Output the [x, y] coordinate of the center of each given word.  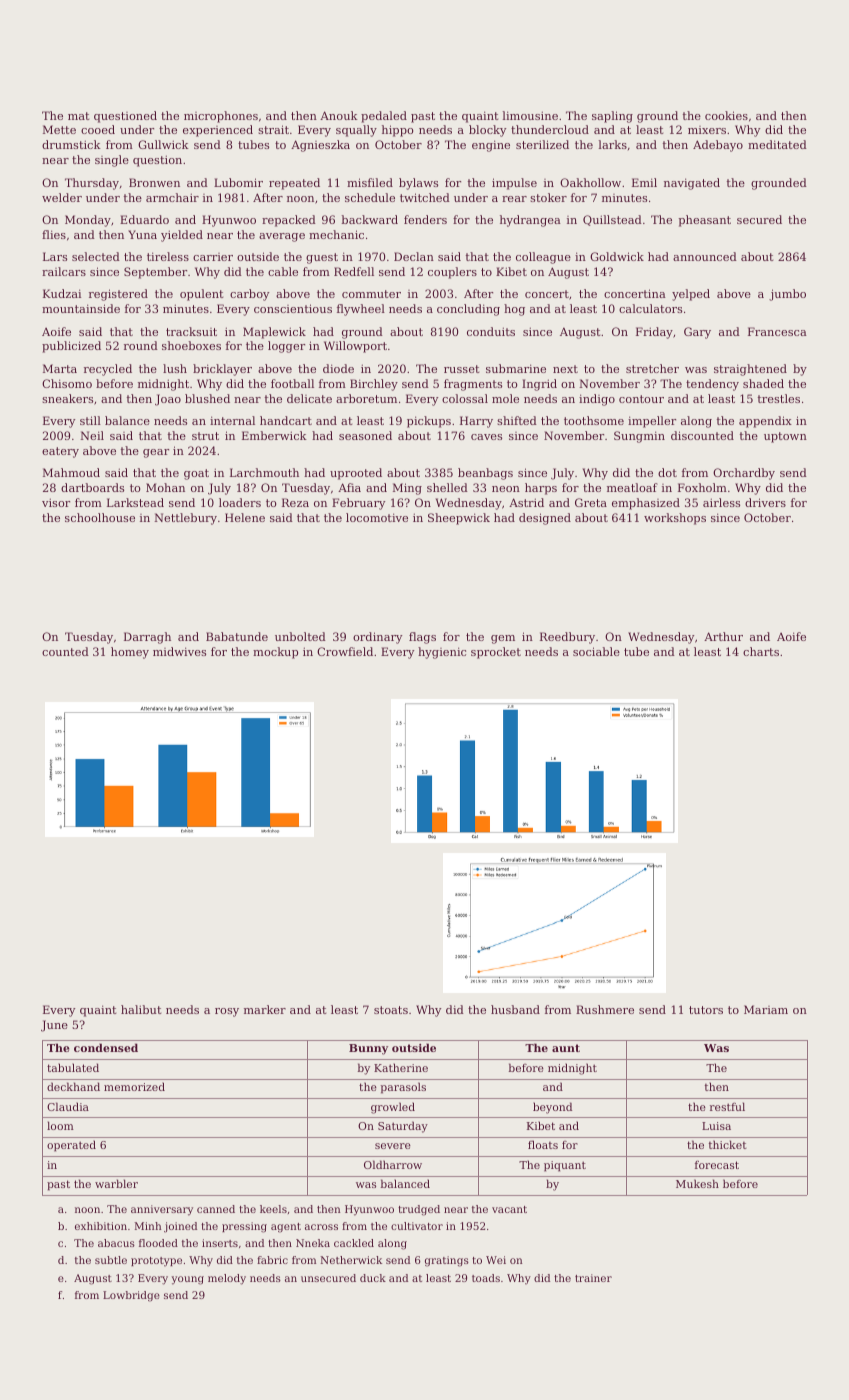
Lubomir [238, 182]
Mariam [766, 1009]
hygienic [442, 653]
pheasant [705, 221]
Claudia [68, 1106]
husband [515, 1009]
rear [514, 199]
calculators [650, 308]
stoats [391, 1010]
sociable [596, 651]
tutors [706, 1010]
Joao [168, 400]
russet [461, 369]
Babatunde [237, 636]
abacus [116, 1243]
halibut [141, 1009]
